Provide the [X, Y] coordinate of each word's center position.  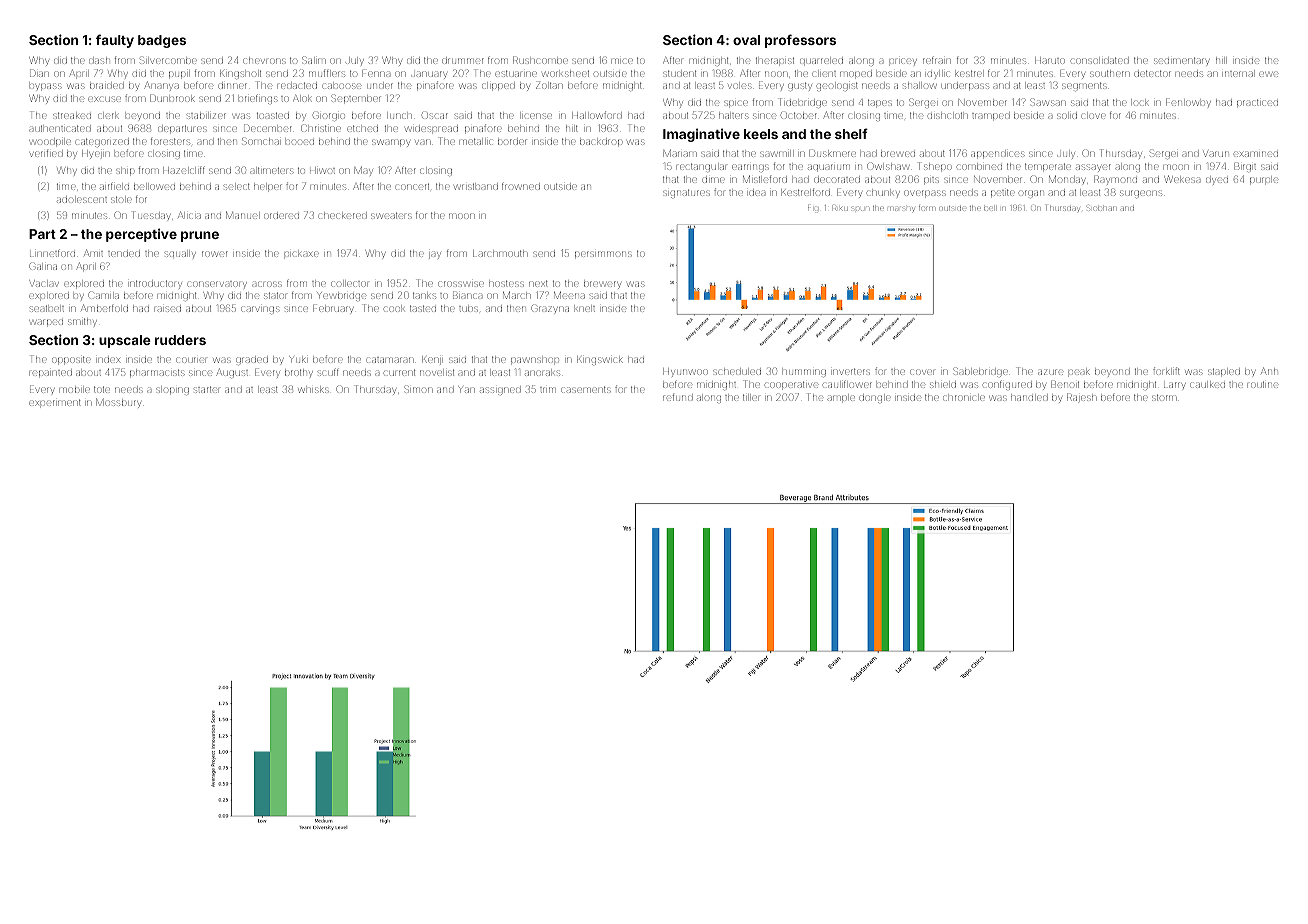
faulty [115, 41]
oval [746, 40]
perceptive [141, 235]
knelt [585, 309]
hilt [571, 128]
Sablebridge [981, 372]
